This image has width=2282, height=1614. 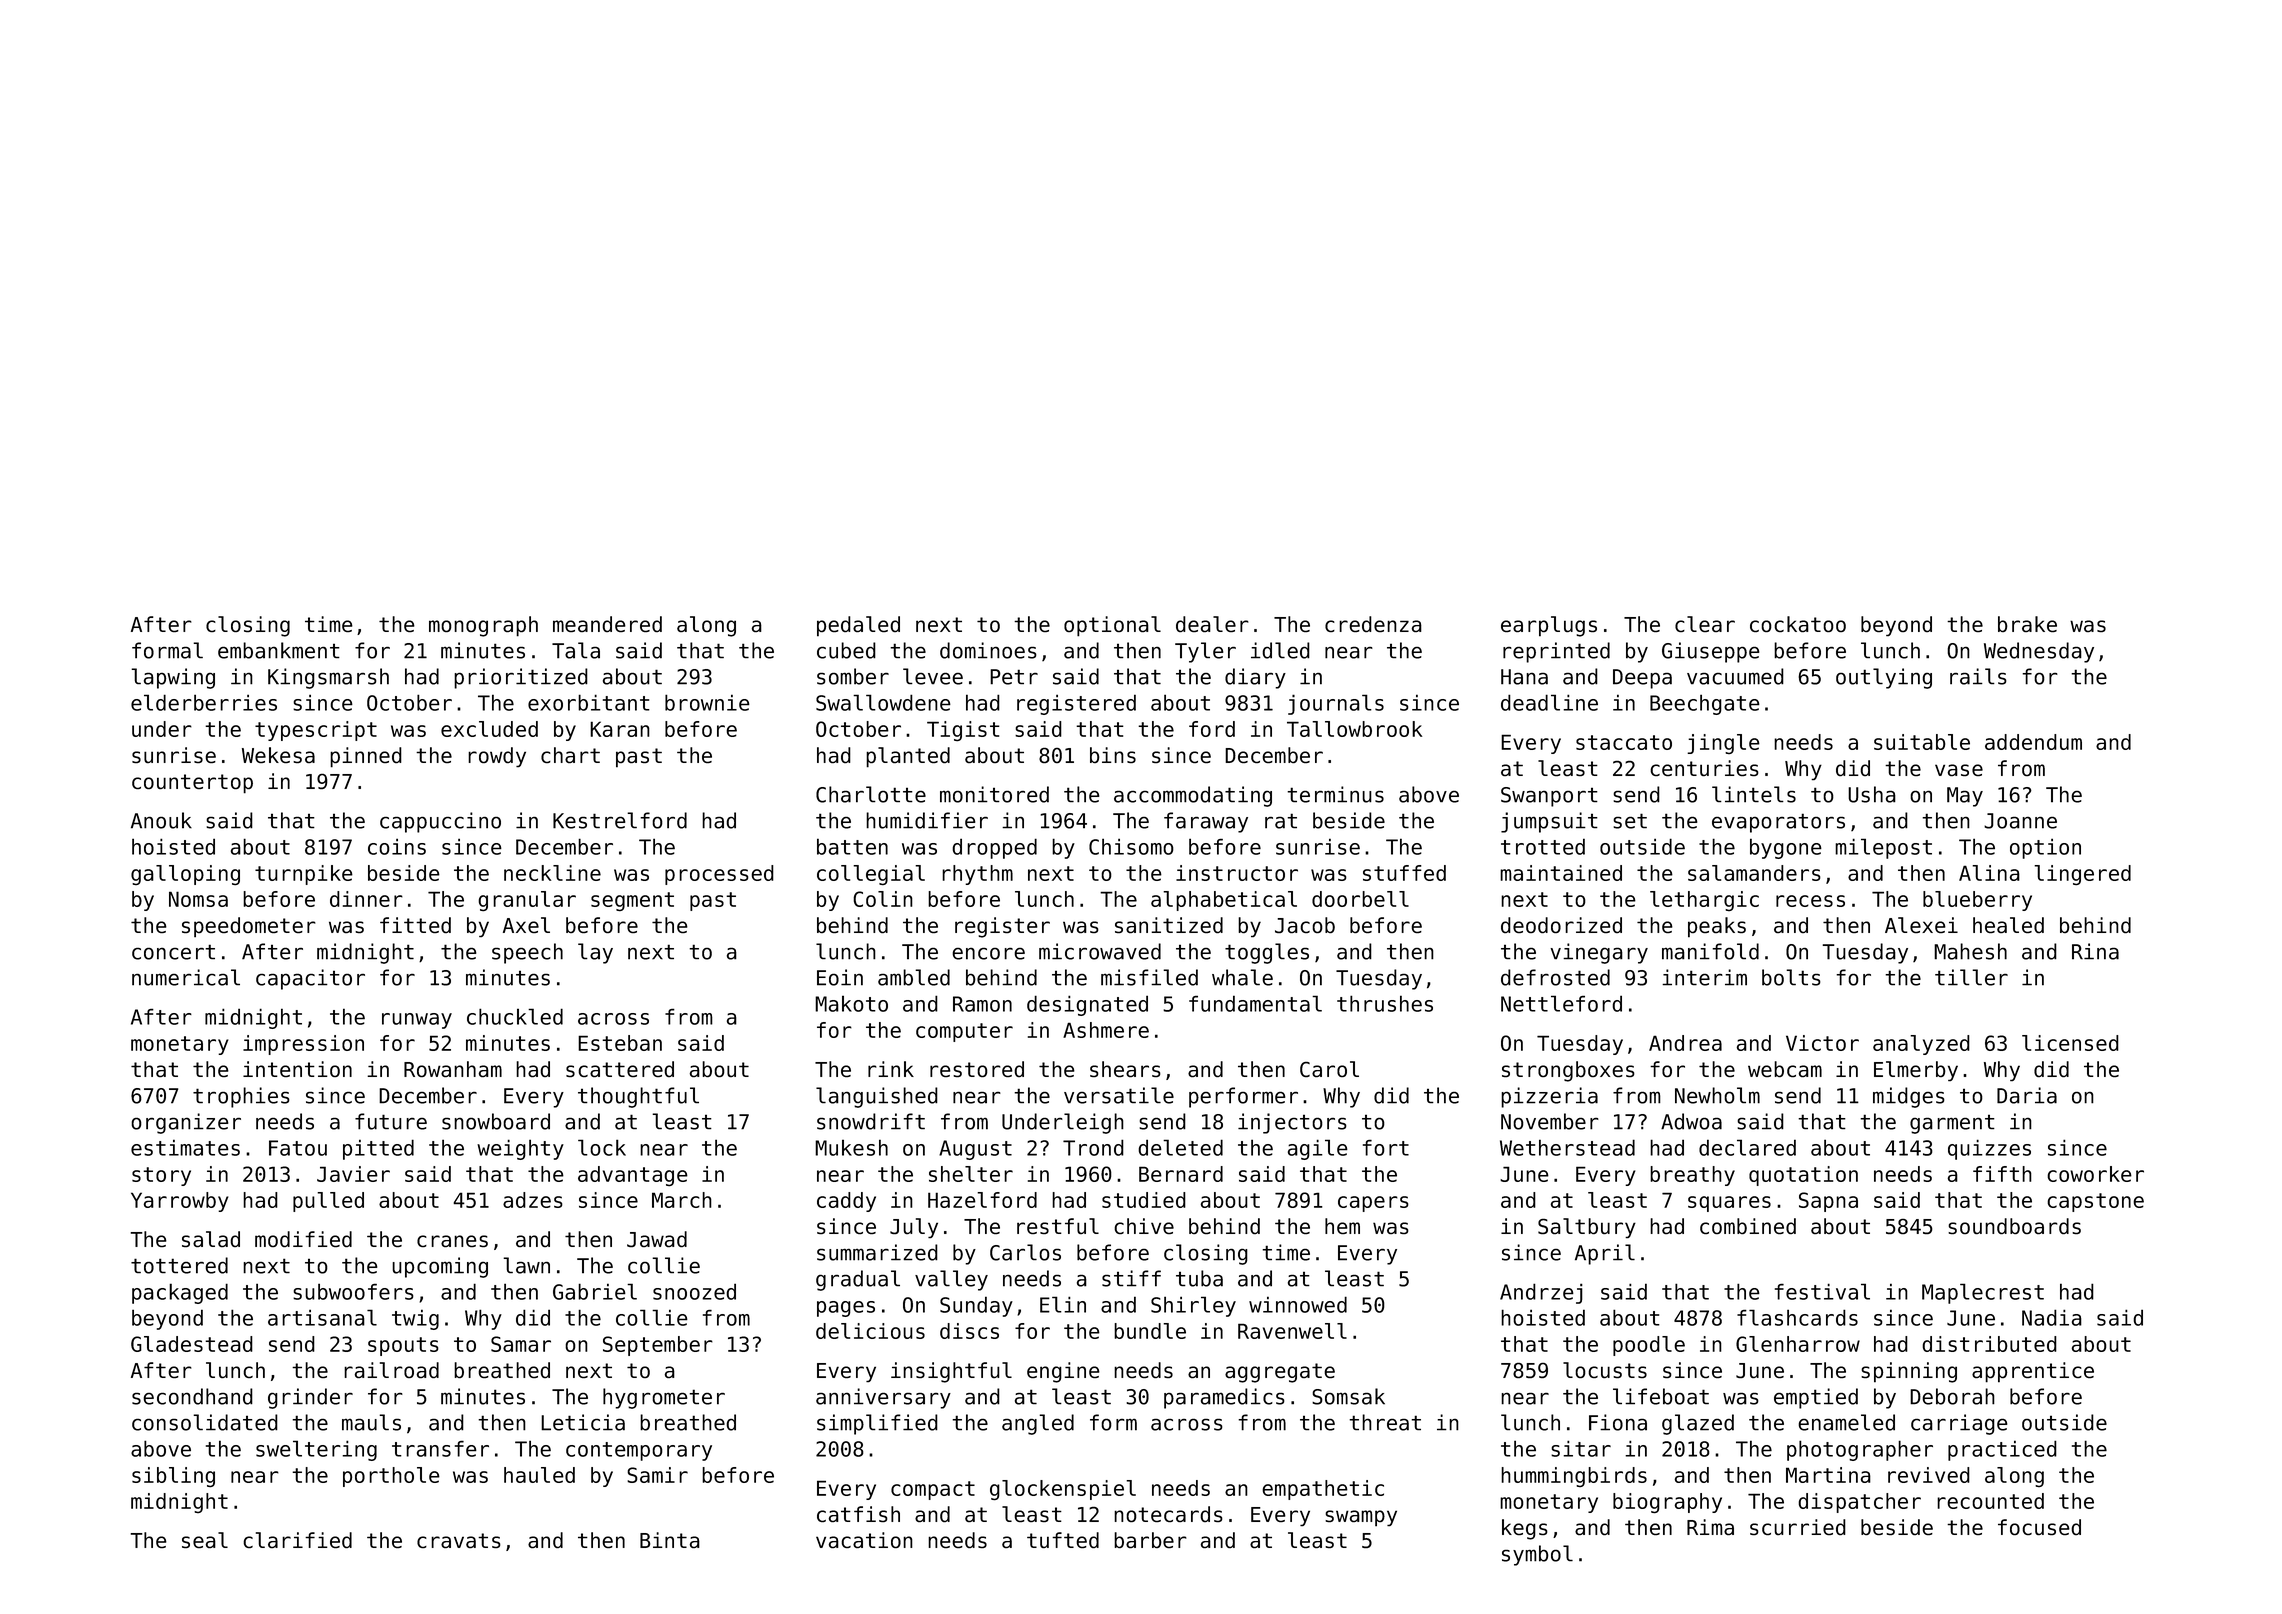 What do you see at coordinates (1977, 901) in the image?
I see `blueberry` at bounding box center [1977, 901].
